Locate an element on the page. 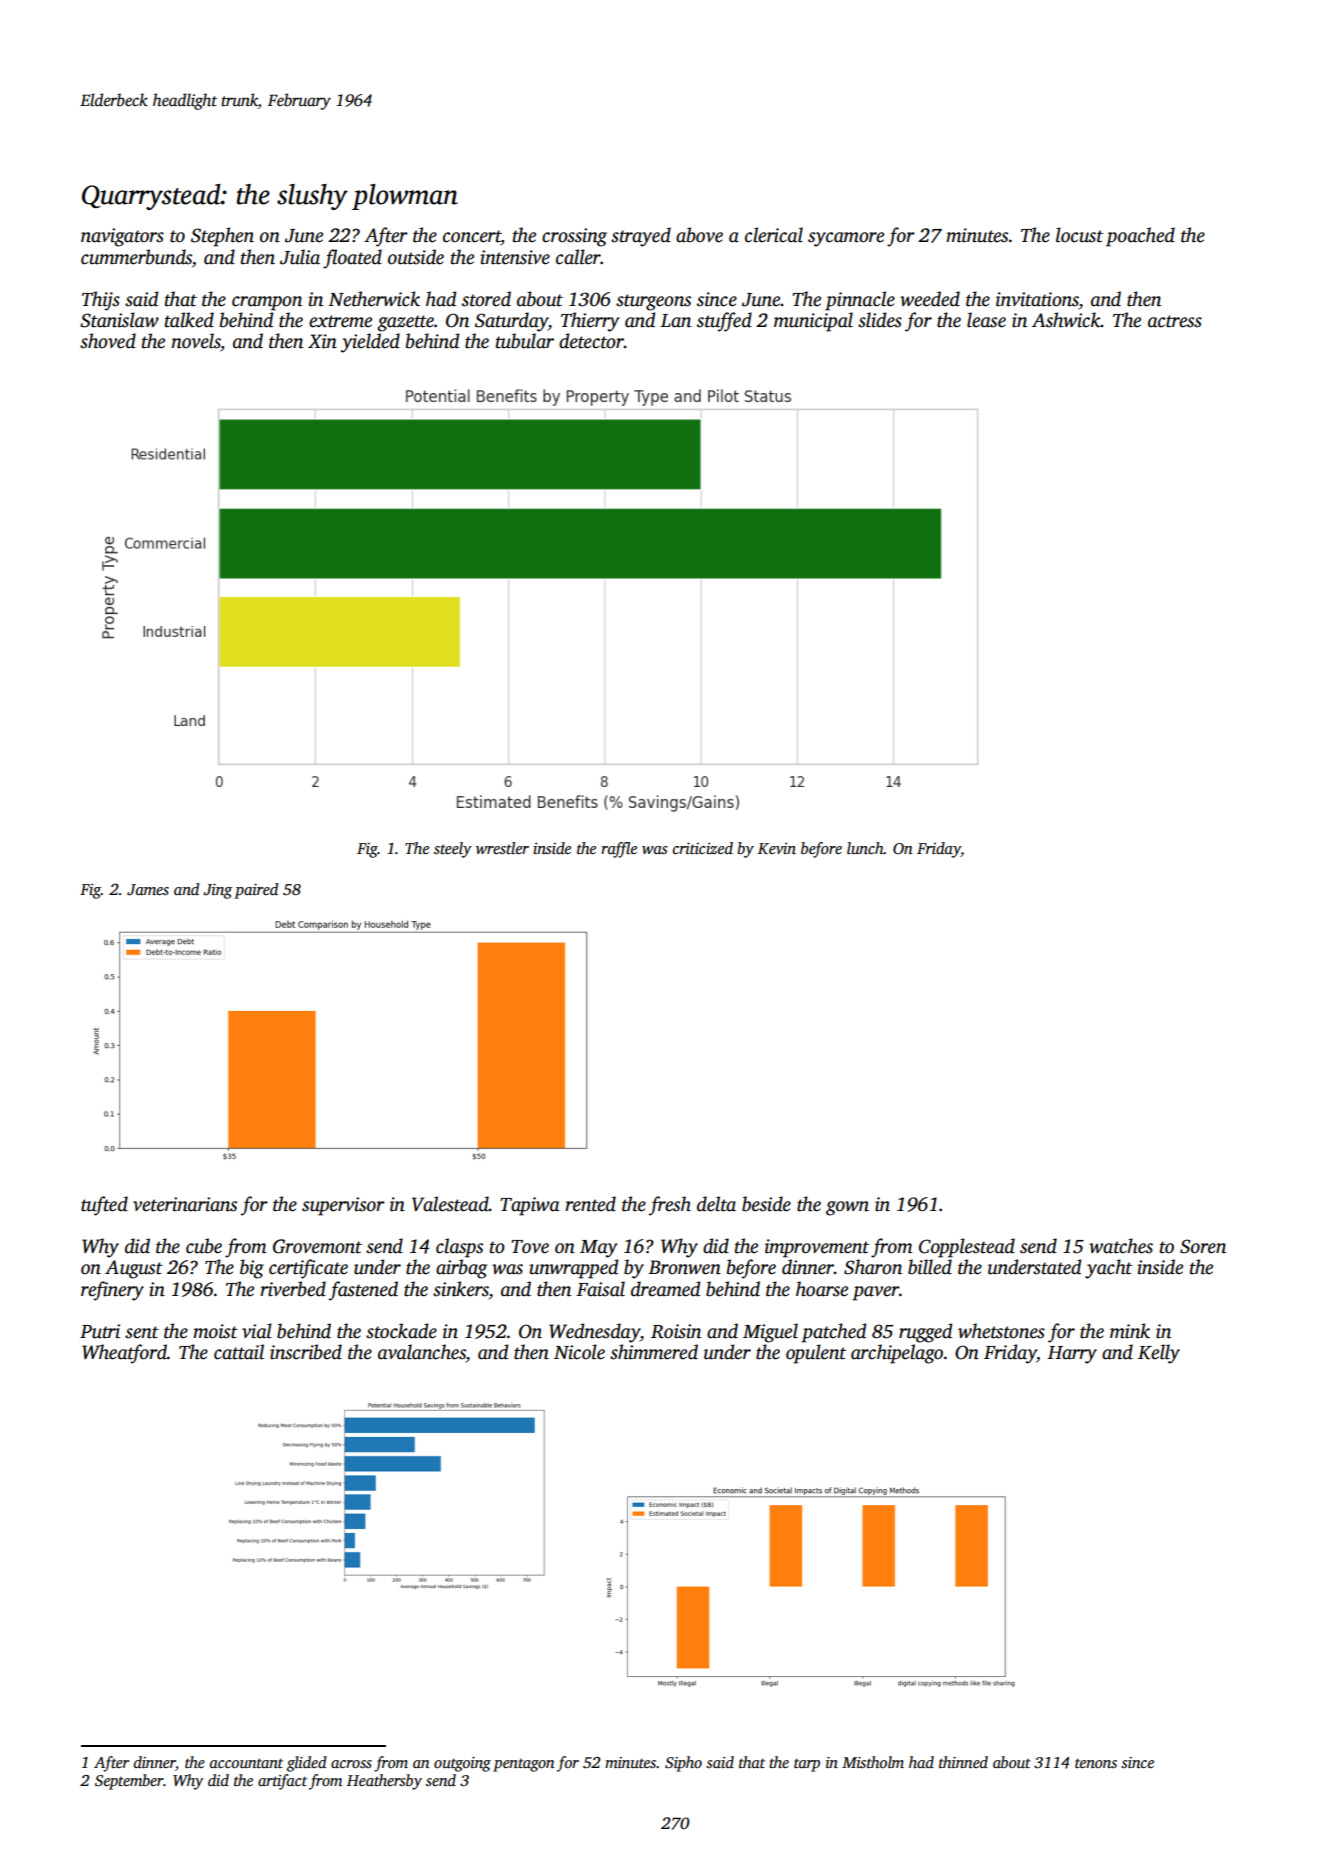 Image resolution: width=1323 pixels, height=1872 pixels. James is located at coordinates (148, 890).
